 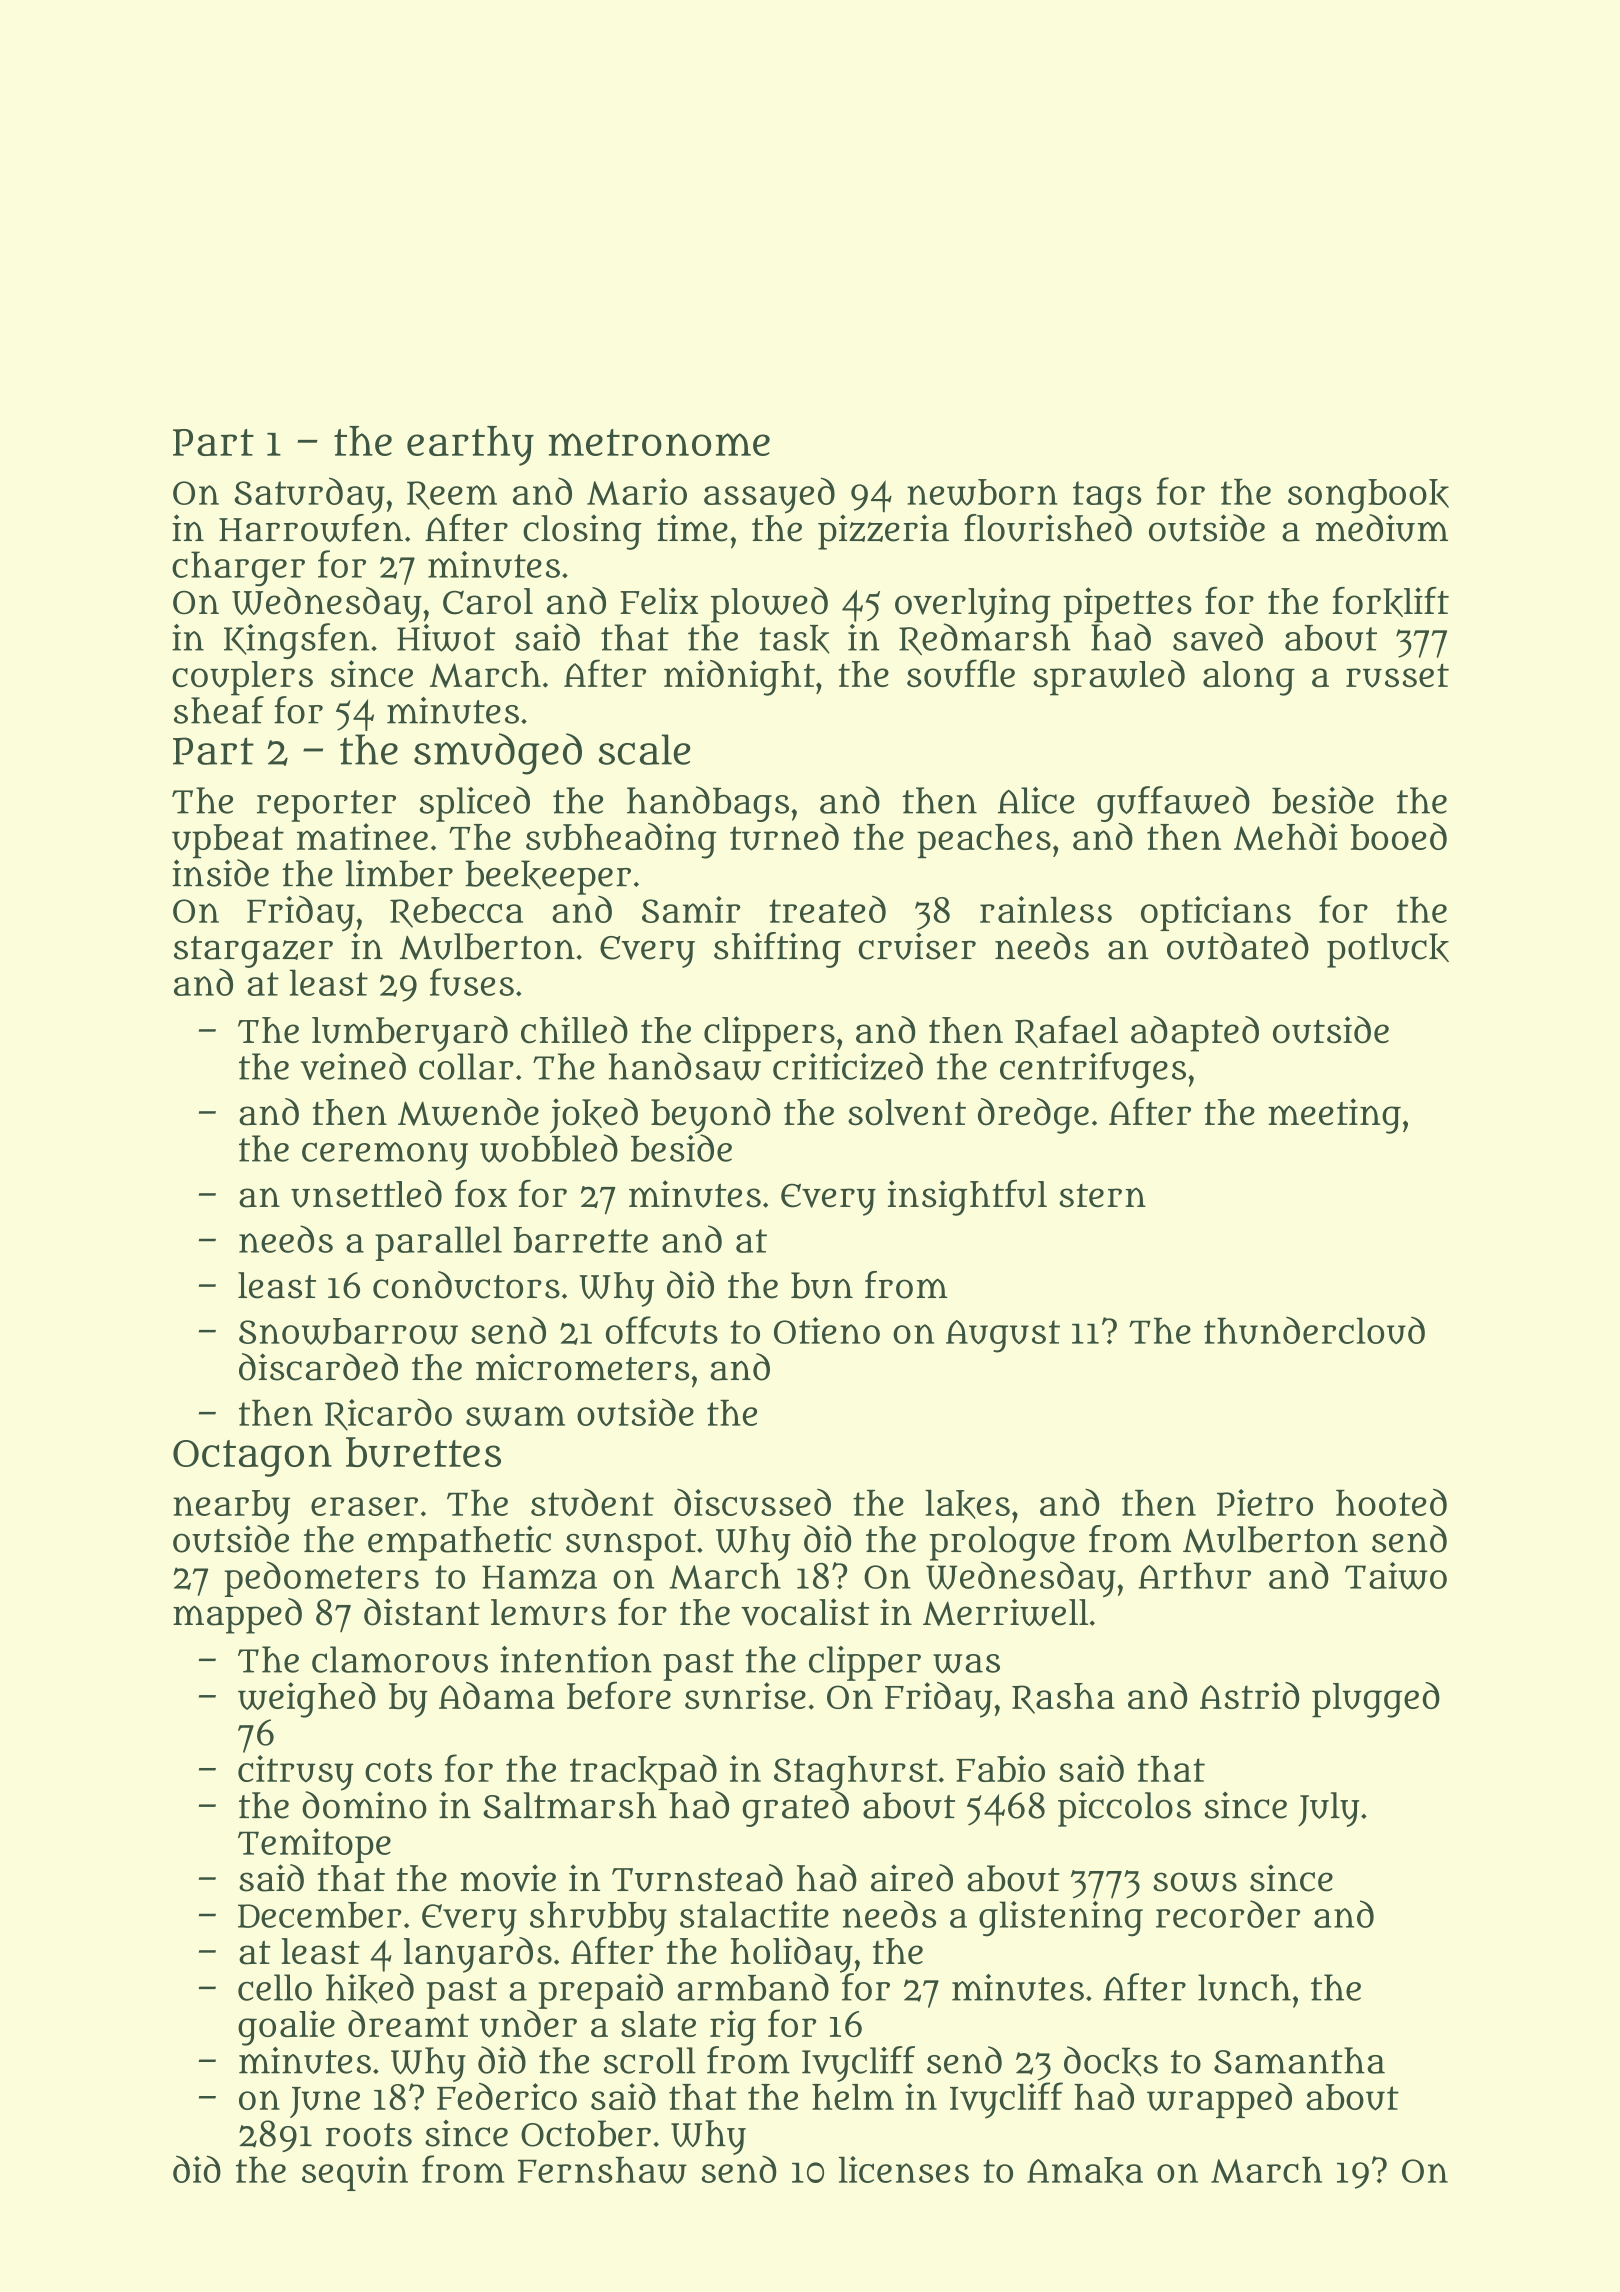 What do you see at coordinates (904, 2169) in the document?
I see `licenses` at bounding box center [904, 2169].
